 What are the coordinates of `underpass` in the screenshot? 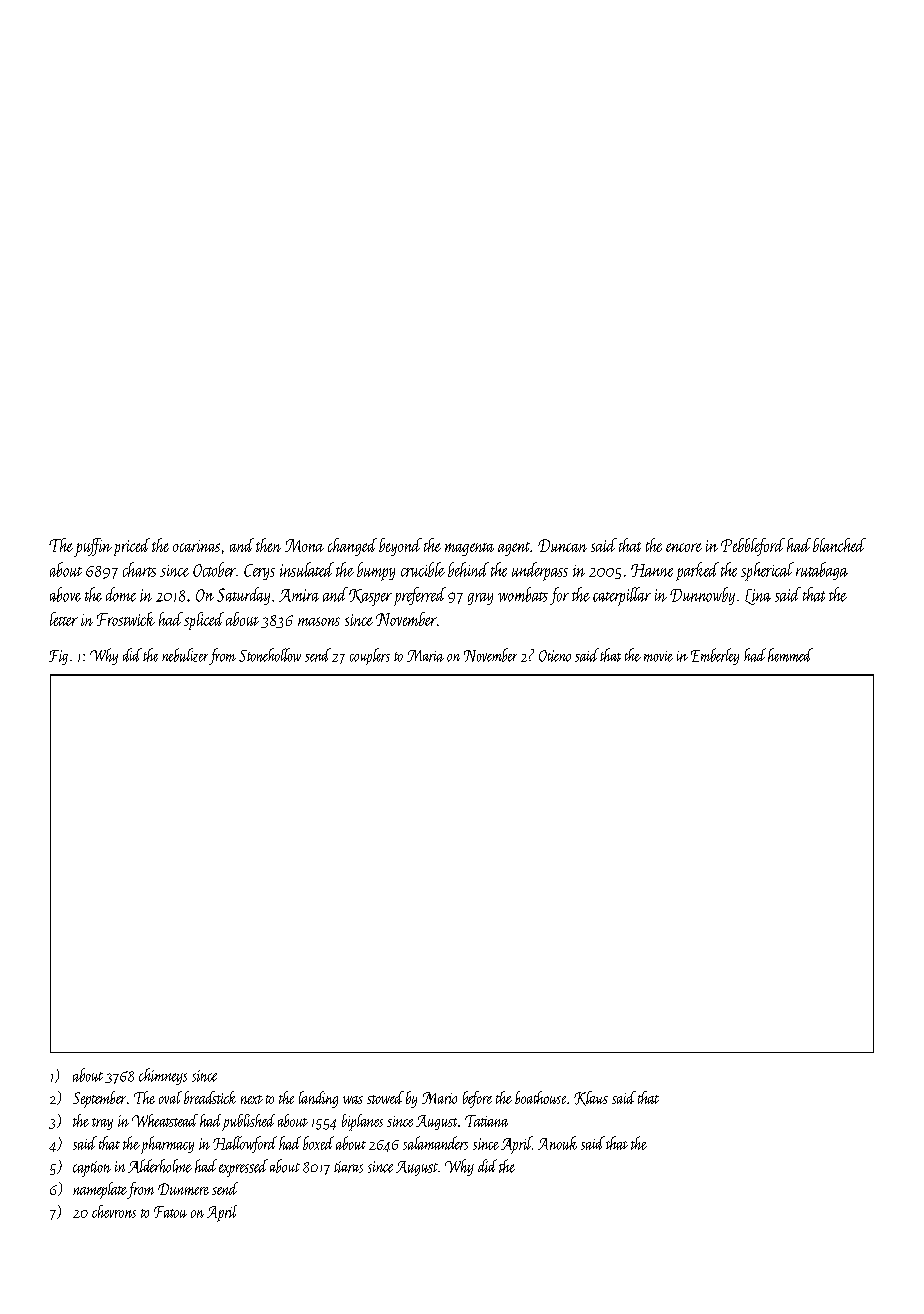 It's located at (540, 571).
